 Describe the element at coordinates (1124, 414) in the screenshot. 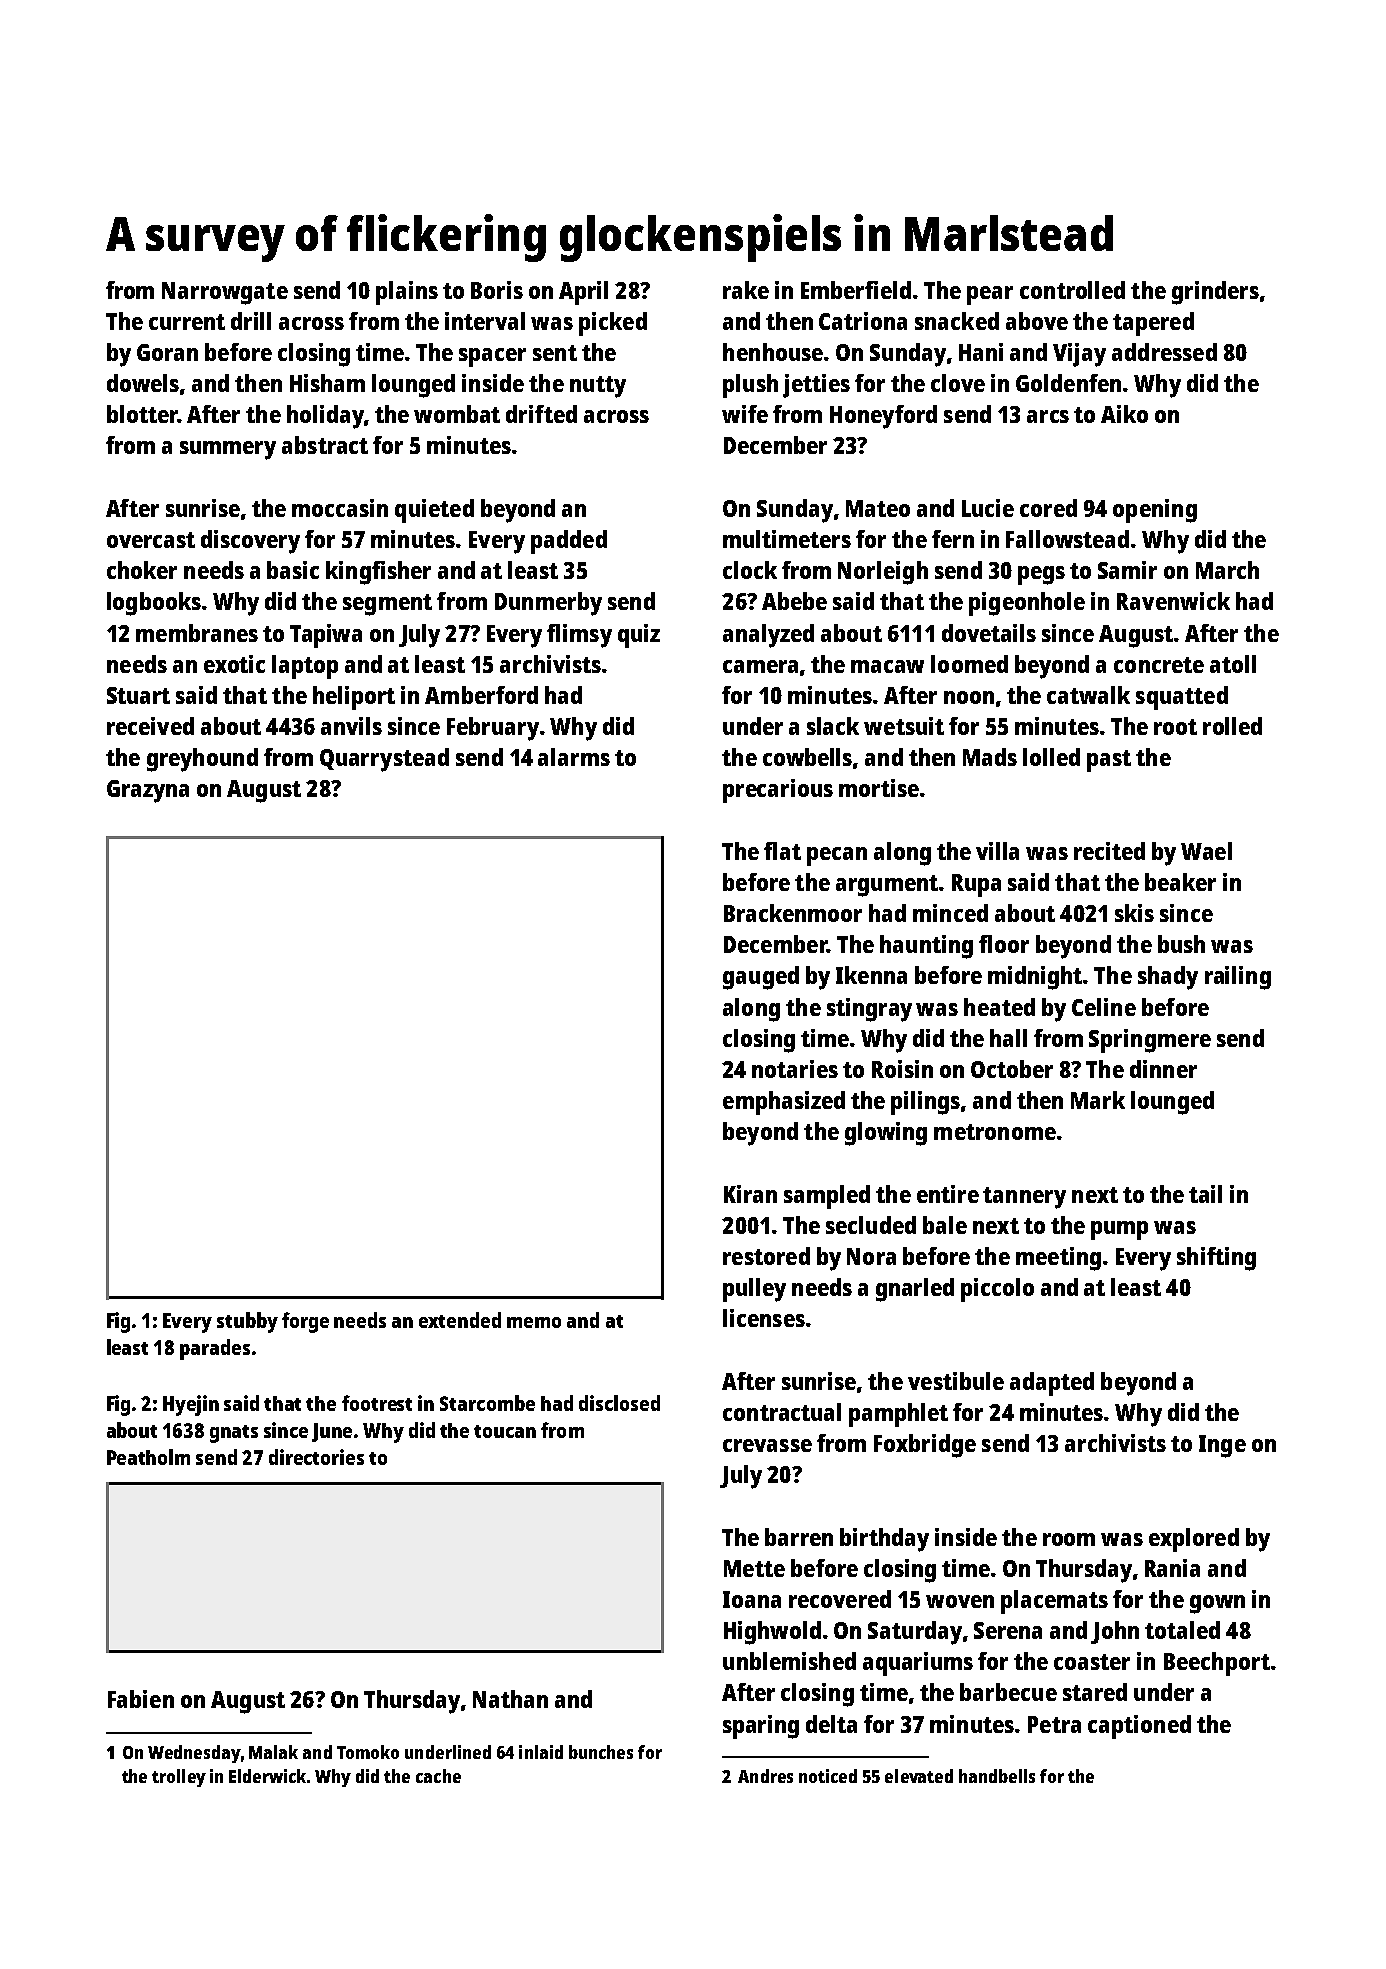

I see `Aiko` at that location.
